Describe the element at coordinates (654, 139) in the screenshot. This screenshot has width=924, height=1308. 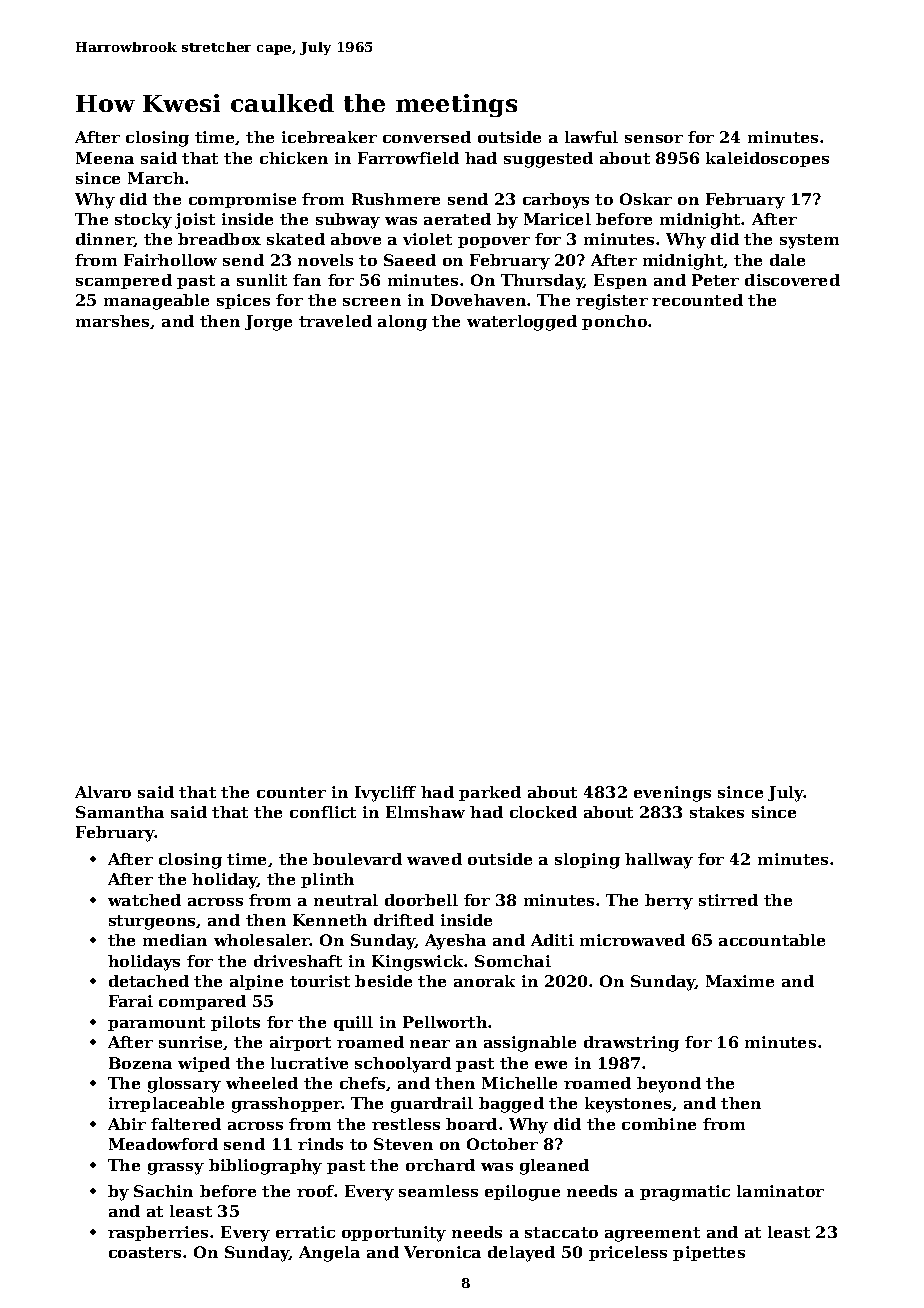
I see `sensor` at that location.
